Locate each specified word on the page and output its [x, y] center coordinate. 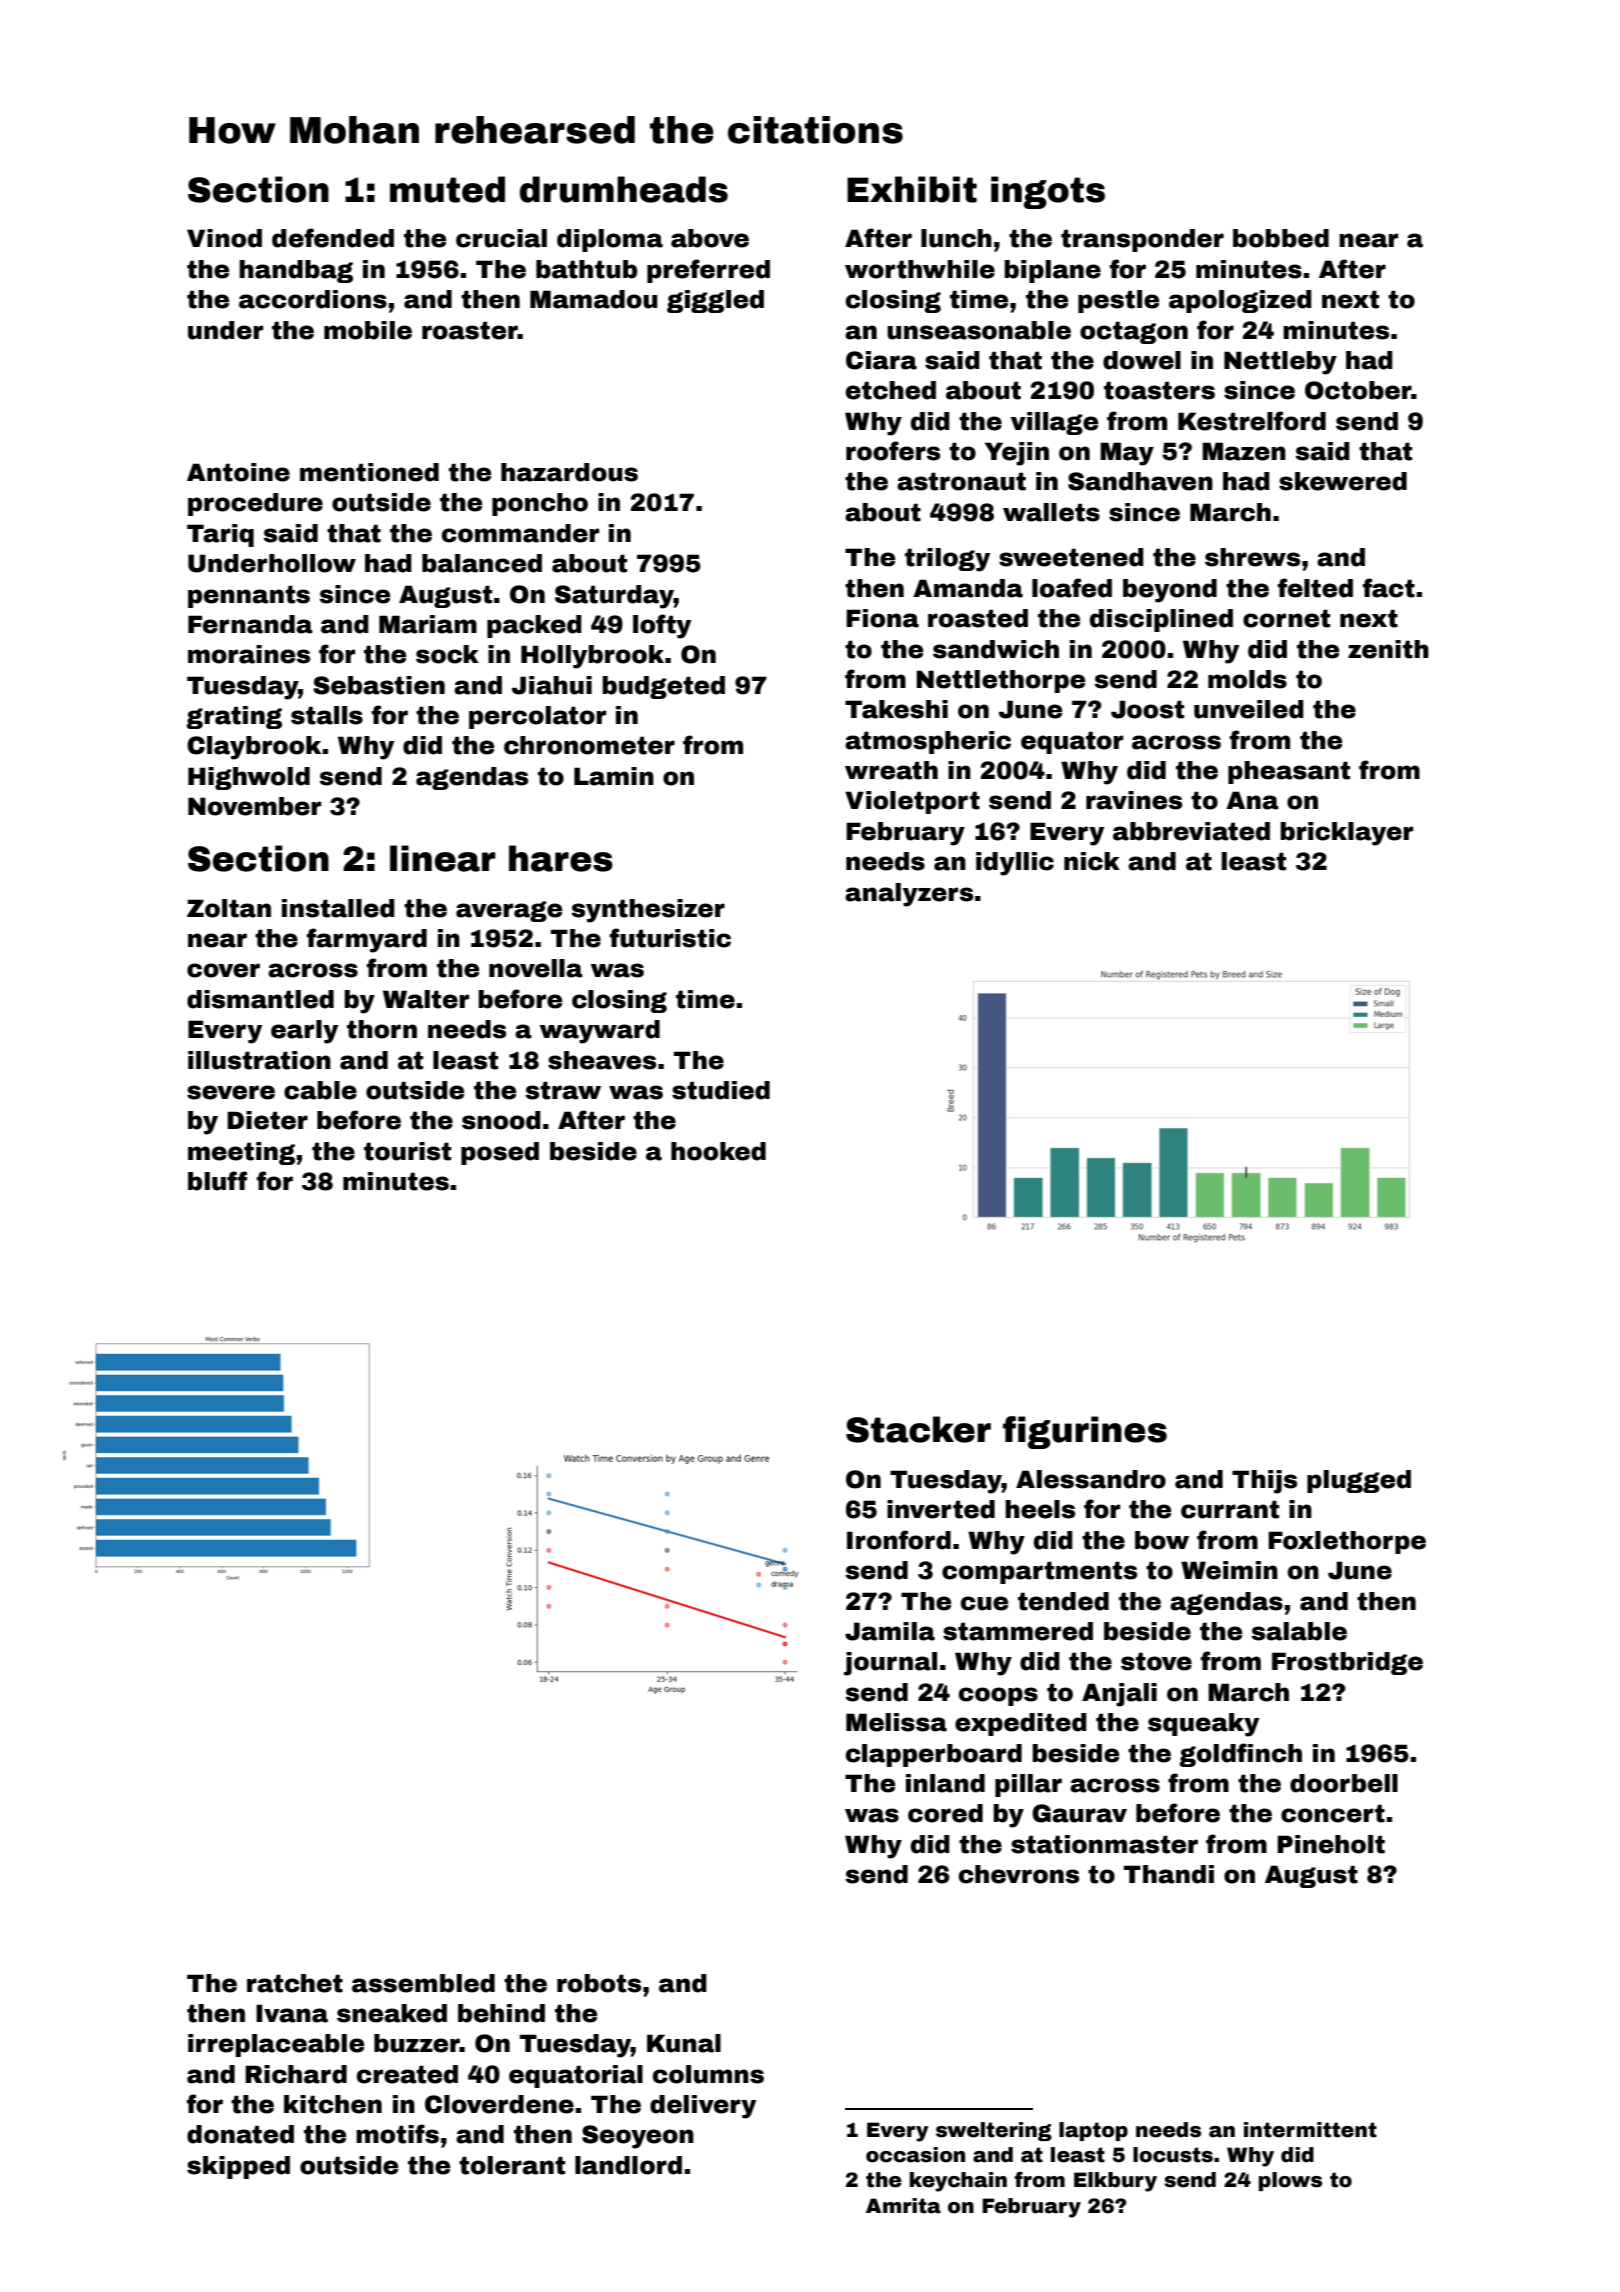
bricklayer [1346, 834]
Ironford [899, 1540]
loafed [1072, 588]
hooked [718, 1151]
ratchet [295, 1983]
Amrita [903, 2206]
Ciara [881, 360]
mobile [368, 330]
